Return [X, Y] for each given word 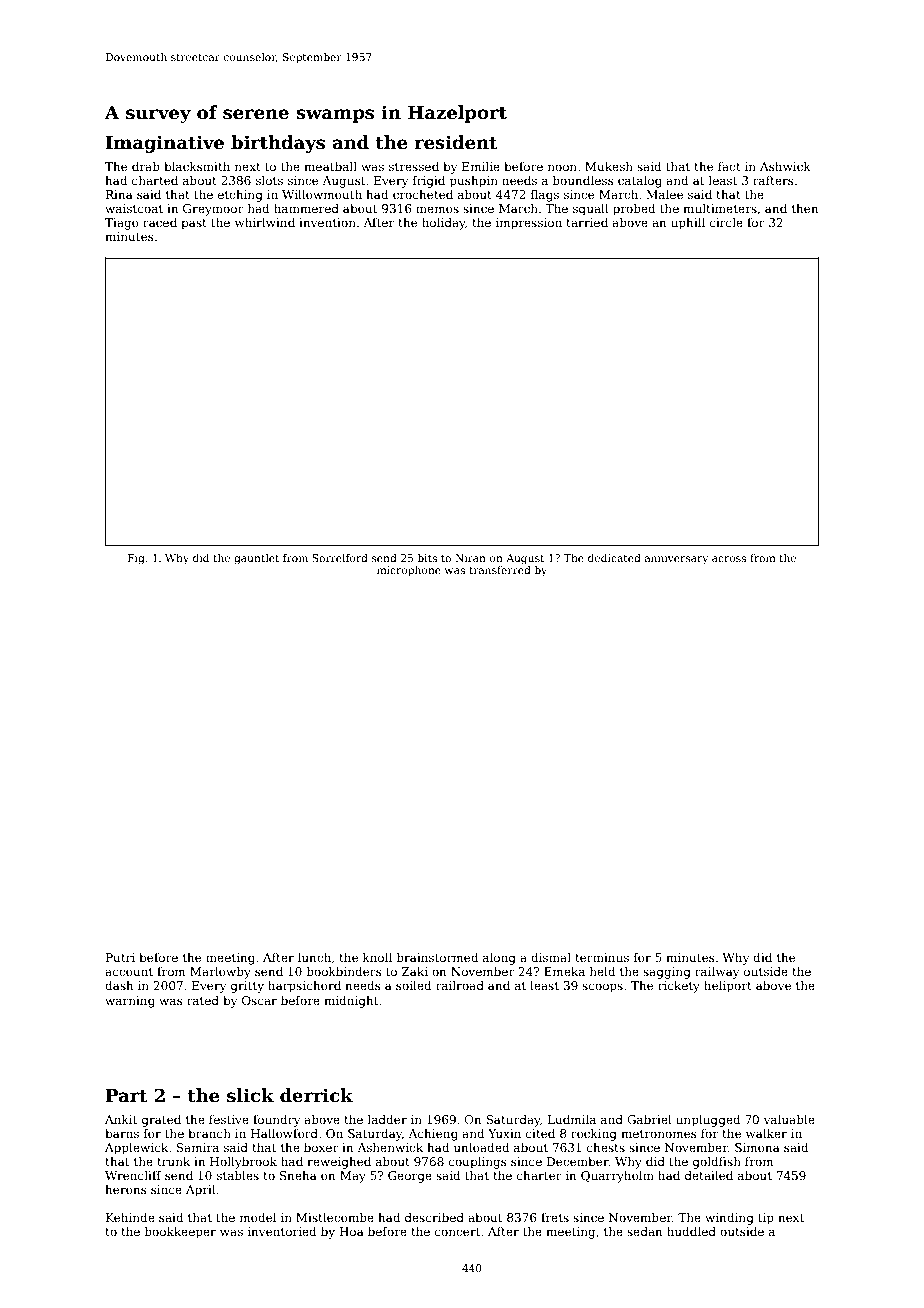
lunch [314, 957]
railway [717, 973]
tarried [587, 222]
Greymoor [213, 210]
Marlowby [220, 973]
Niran [470, 558]
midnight [351, 1002]
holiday [443, 224]
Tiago [122, 224]
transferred [500, 570]
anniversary [676, 559]
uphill [688, 224]
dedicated [614, 558]
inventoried [282, 1231]
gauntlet [256, 559]
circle [726, 222]
